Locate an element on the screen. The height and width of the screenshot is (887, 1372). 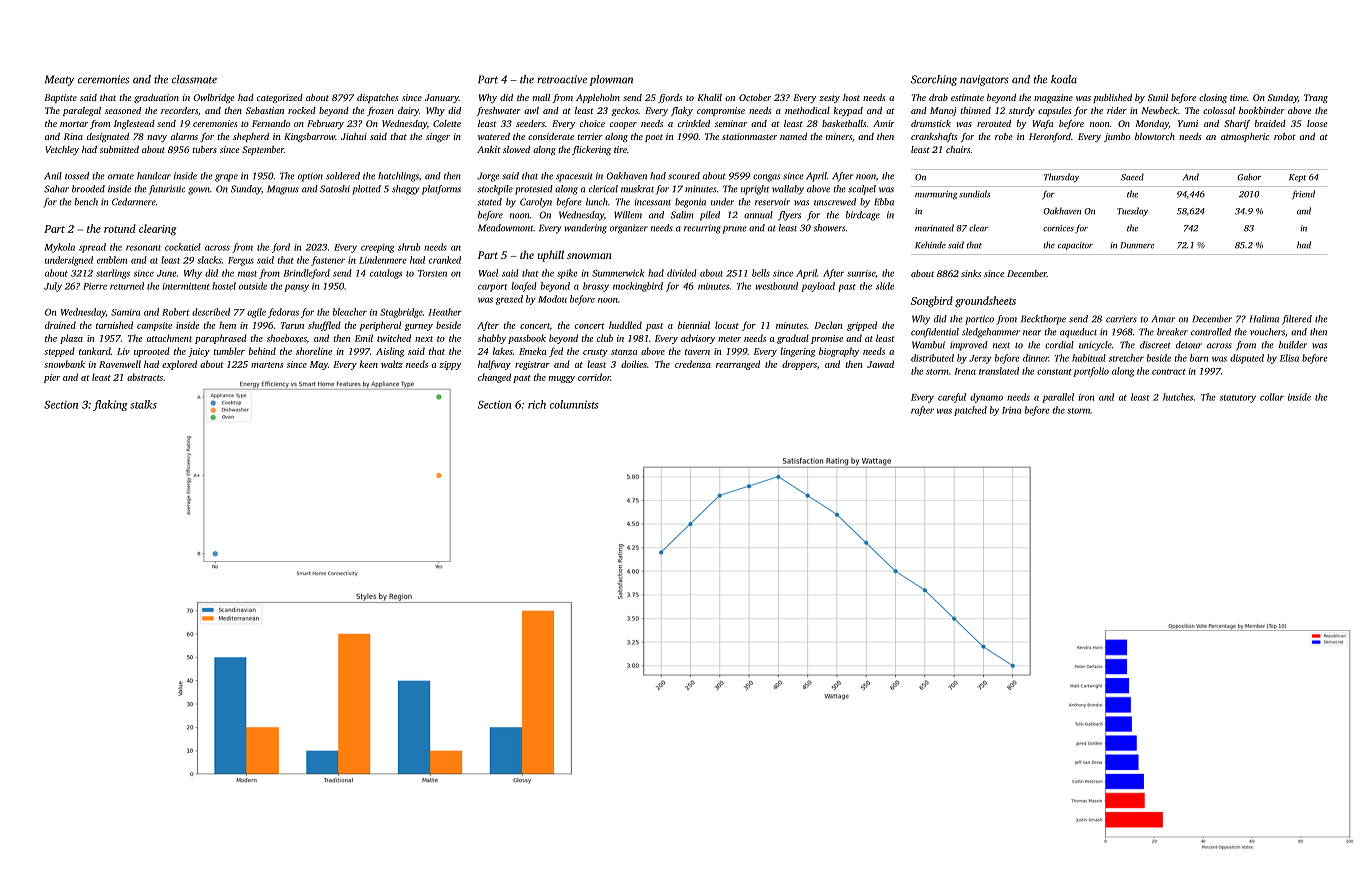
rich is located at coordinates (537, 404).
